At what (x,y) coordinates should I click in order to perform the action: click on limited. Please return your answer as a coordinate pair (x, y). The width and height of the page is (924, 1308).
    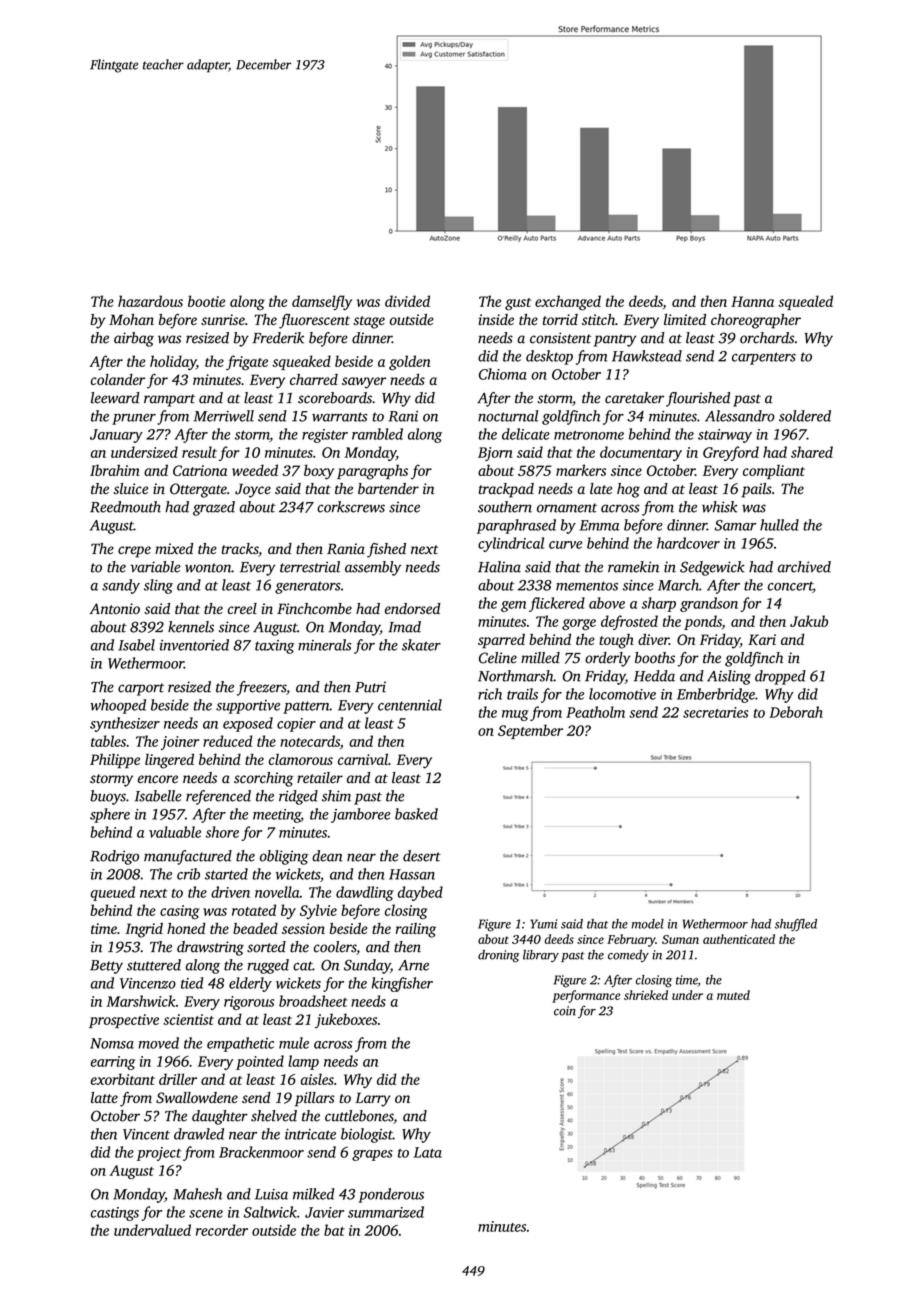
    Looking at the image, I should click on (685, 319).
